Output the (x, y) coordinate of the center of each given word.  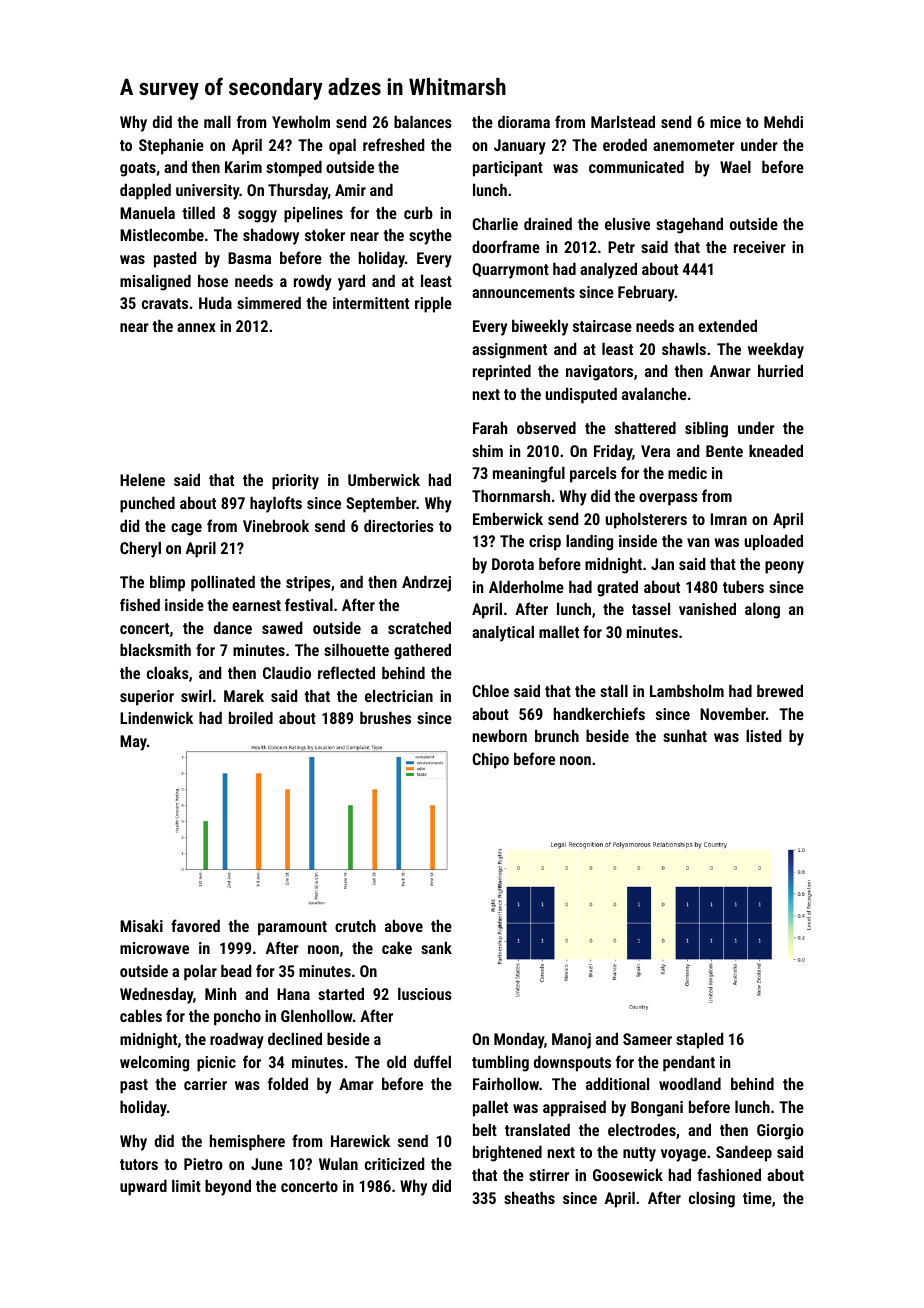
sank (436, 947)
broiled (251, 718)
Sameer (647, 1039)
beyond (228, 1188)
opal (342, 147)
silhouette (356, 650)
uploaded (774, 543)
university (208, 192)
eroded (625, 145)
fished (140, 604)
